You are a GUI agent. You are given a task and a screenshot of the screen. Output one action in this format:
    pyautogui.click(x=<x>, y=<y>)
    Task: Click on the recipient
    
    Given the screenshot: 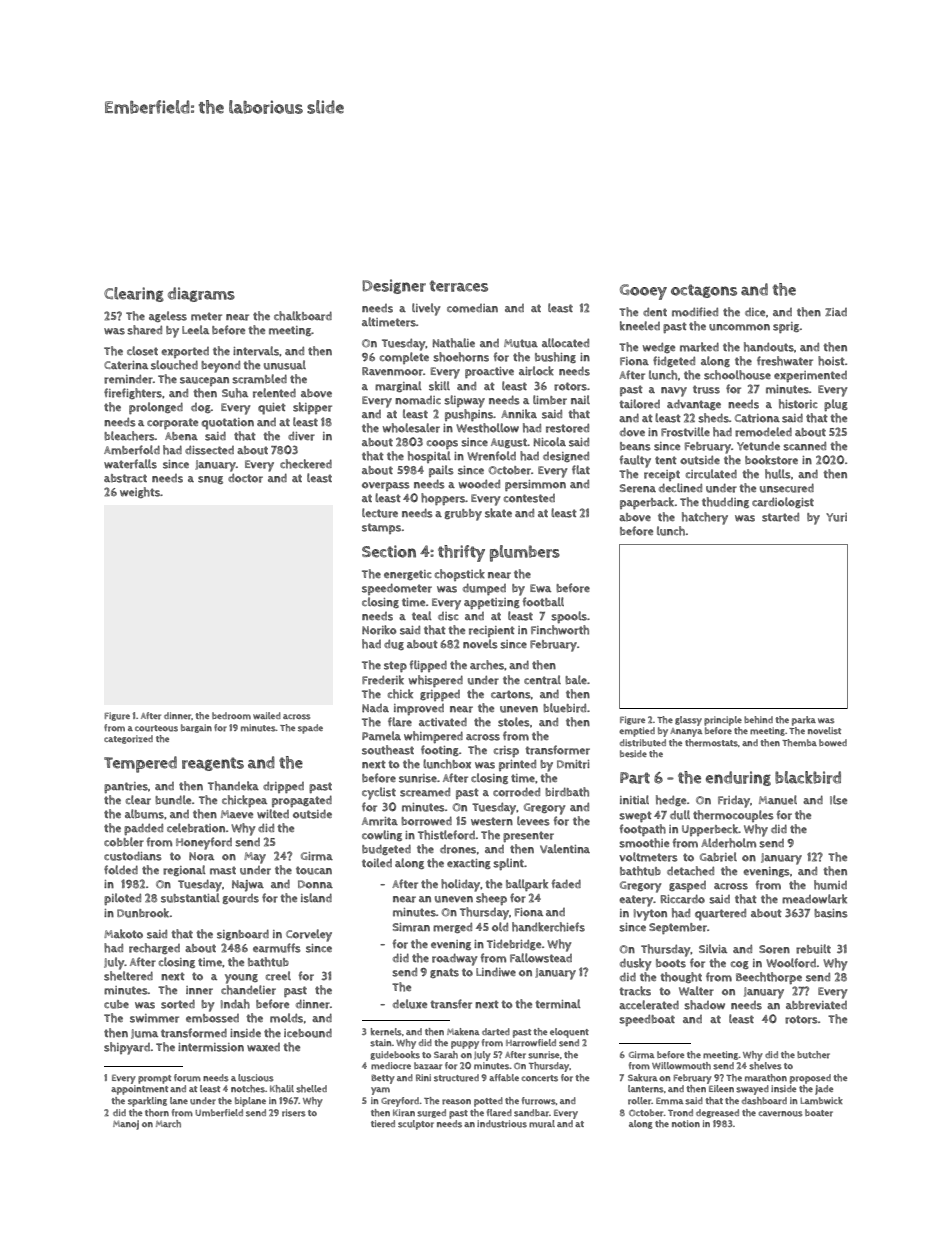 What is the action you would take?
    pyautogui.click(x=492, y=631)
